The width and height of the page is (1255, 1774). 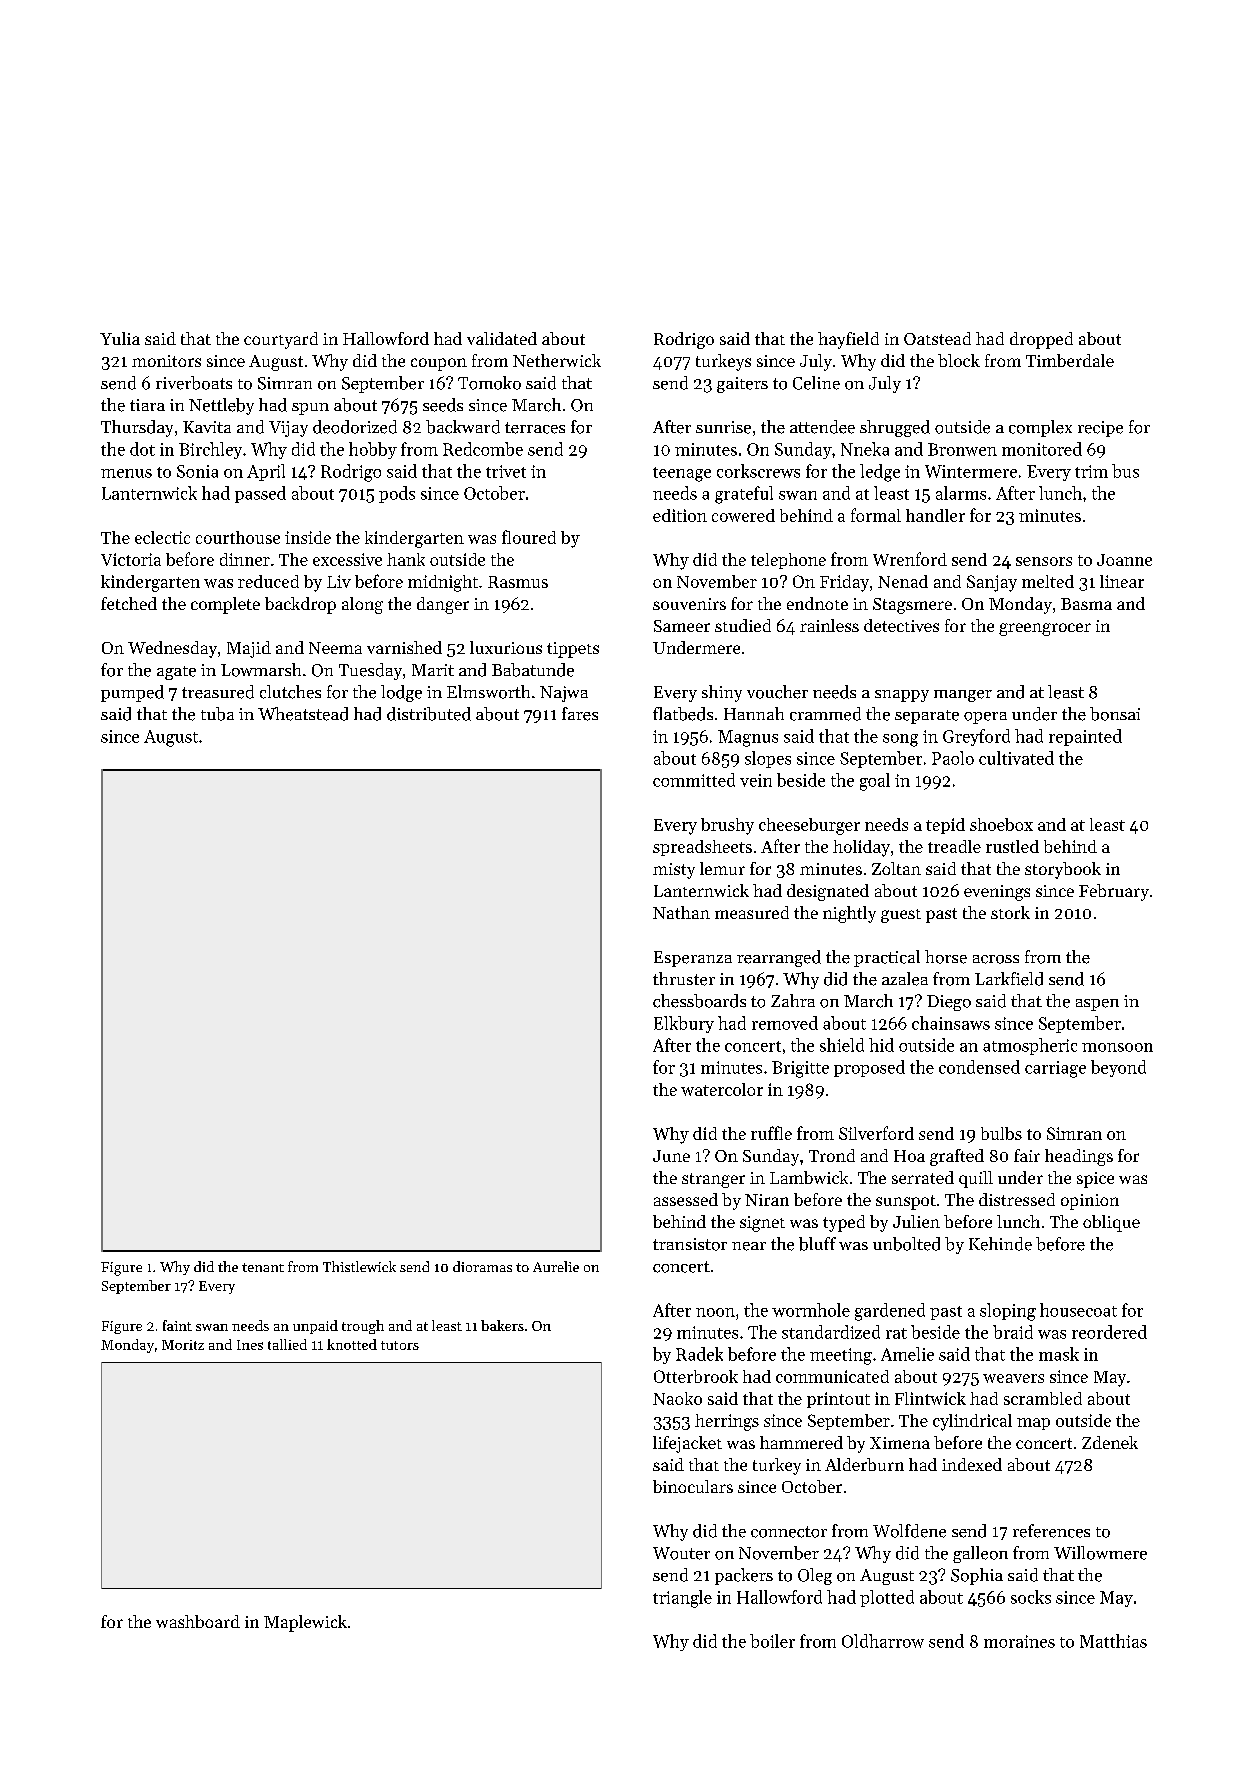 What do you see at coordinates (1095, 1180) in the page?
I see `spice` at bounding box center [1095, 1180].
